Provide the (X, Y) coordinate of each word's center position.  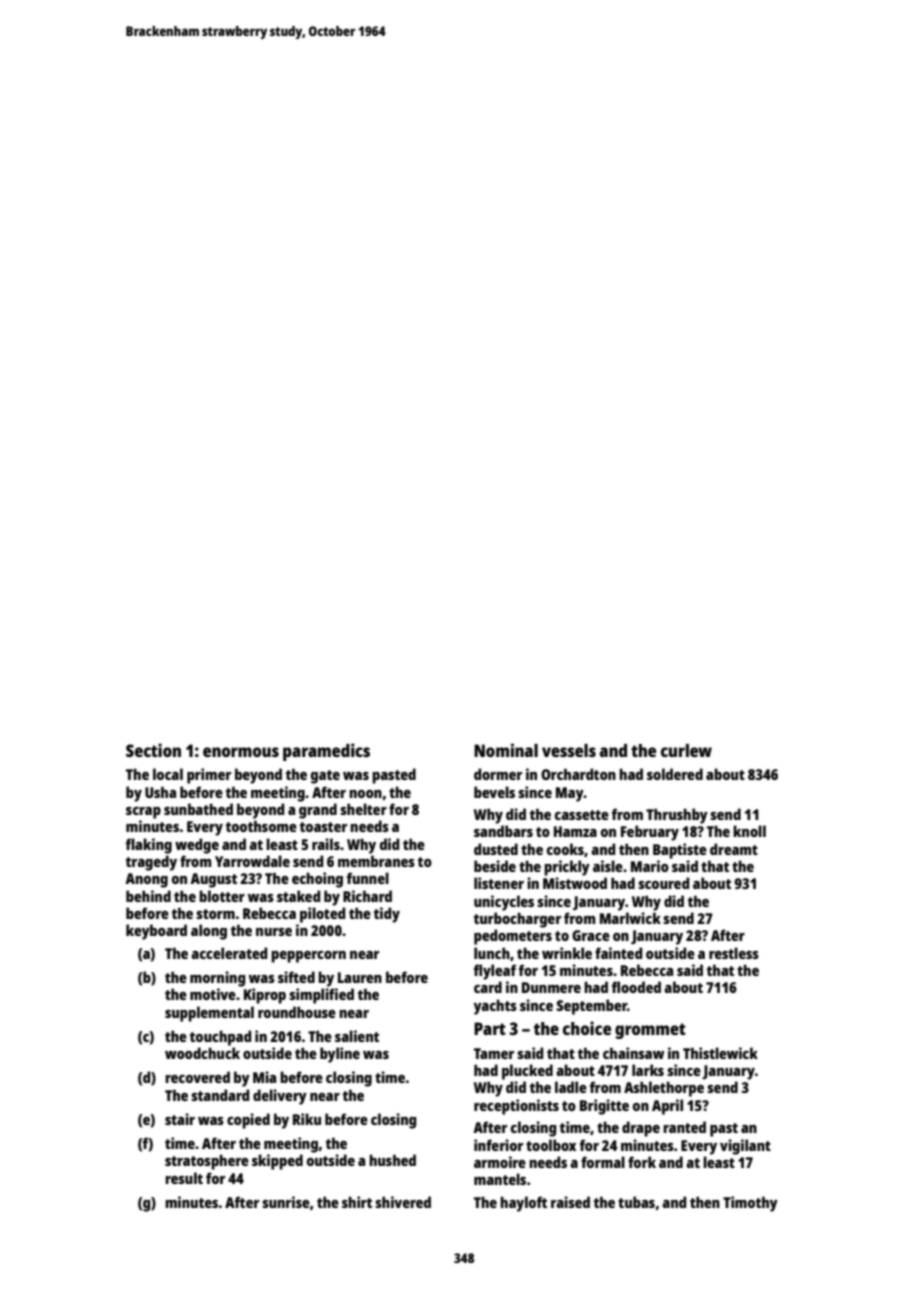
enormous (241, 752)
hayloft (523, 1204)
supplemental (209, 1014)
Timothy (750, 1204)
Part (490, 1028)
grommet (650, 1031)
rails (326, 844)
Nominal (506, 750)
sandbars (503, 831)
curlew (686, 750)
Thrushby (677, 816)
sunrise (286, 1202)
